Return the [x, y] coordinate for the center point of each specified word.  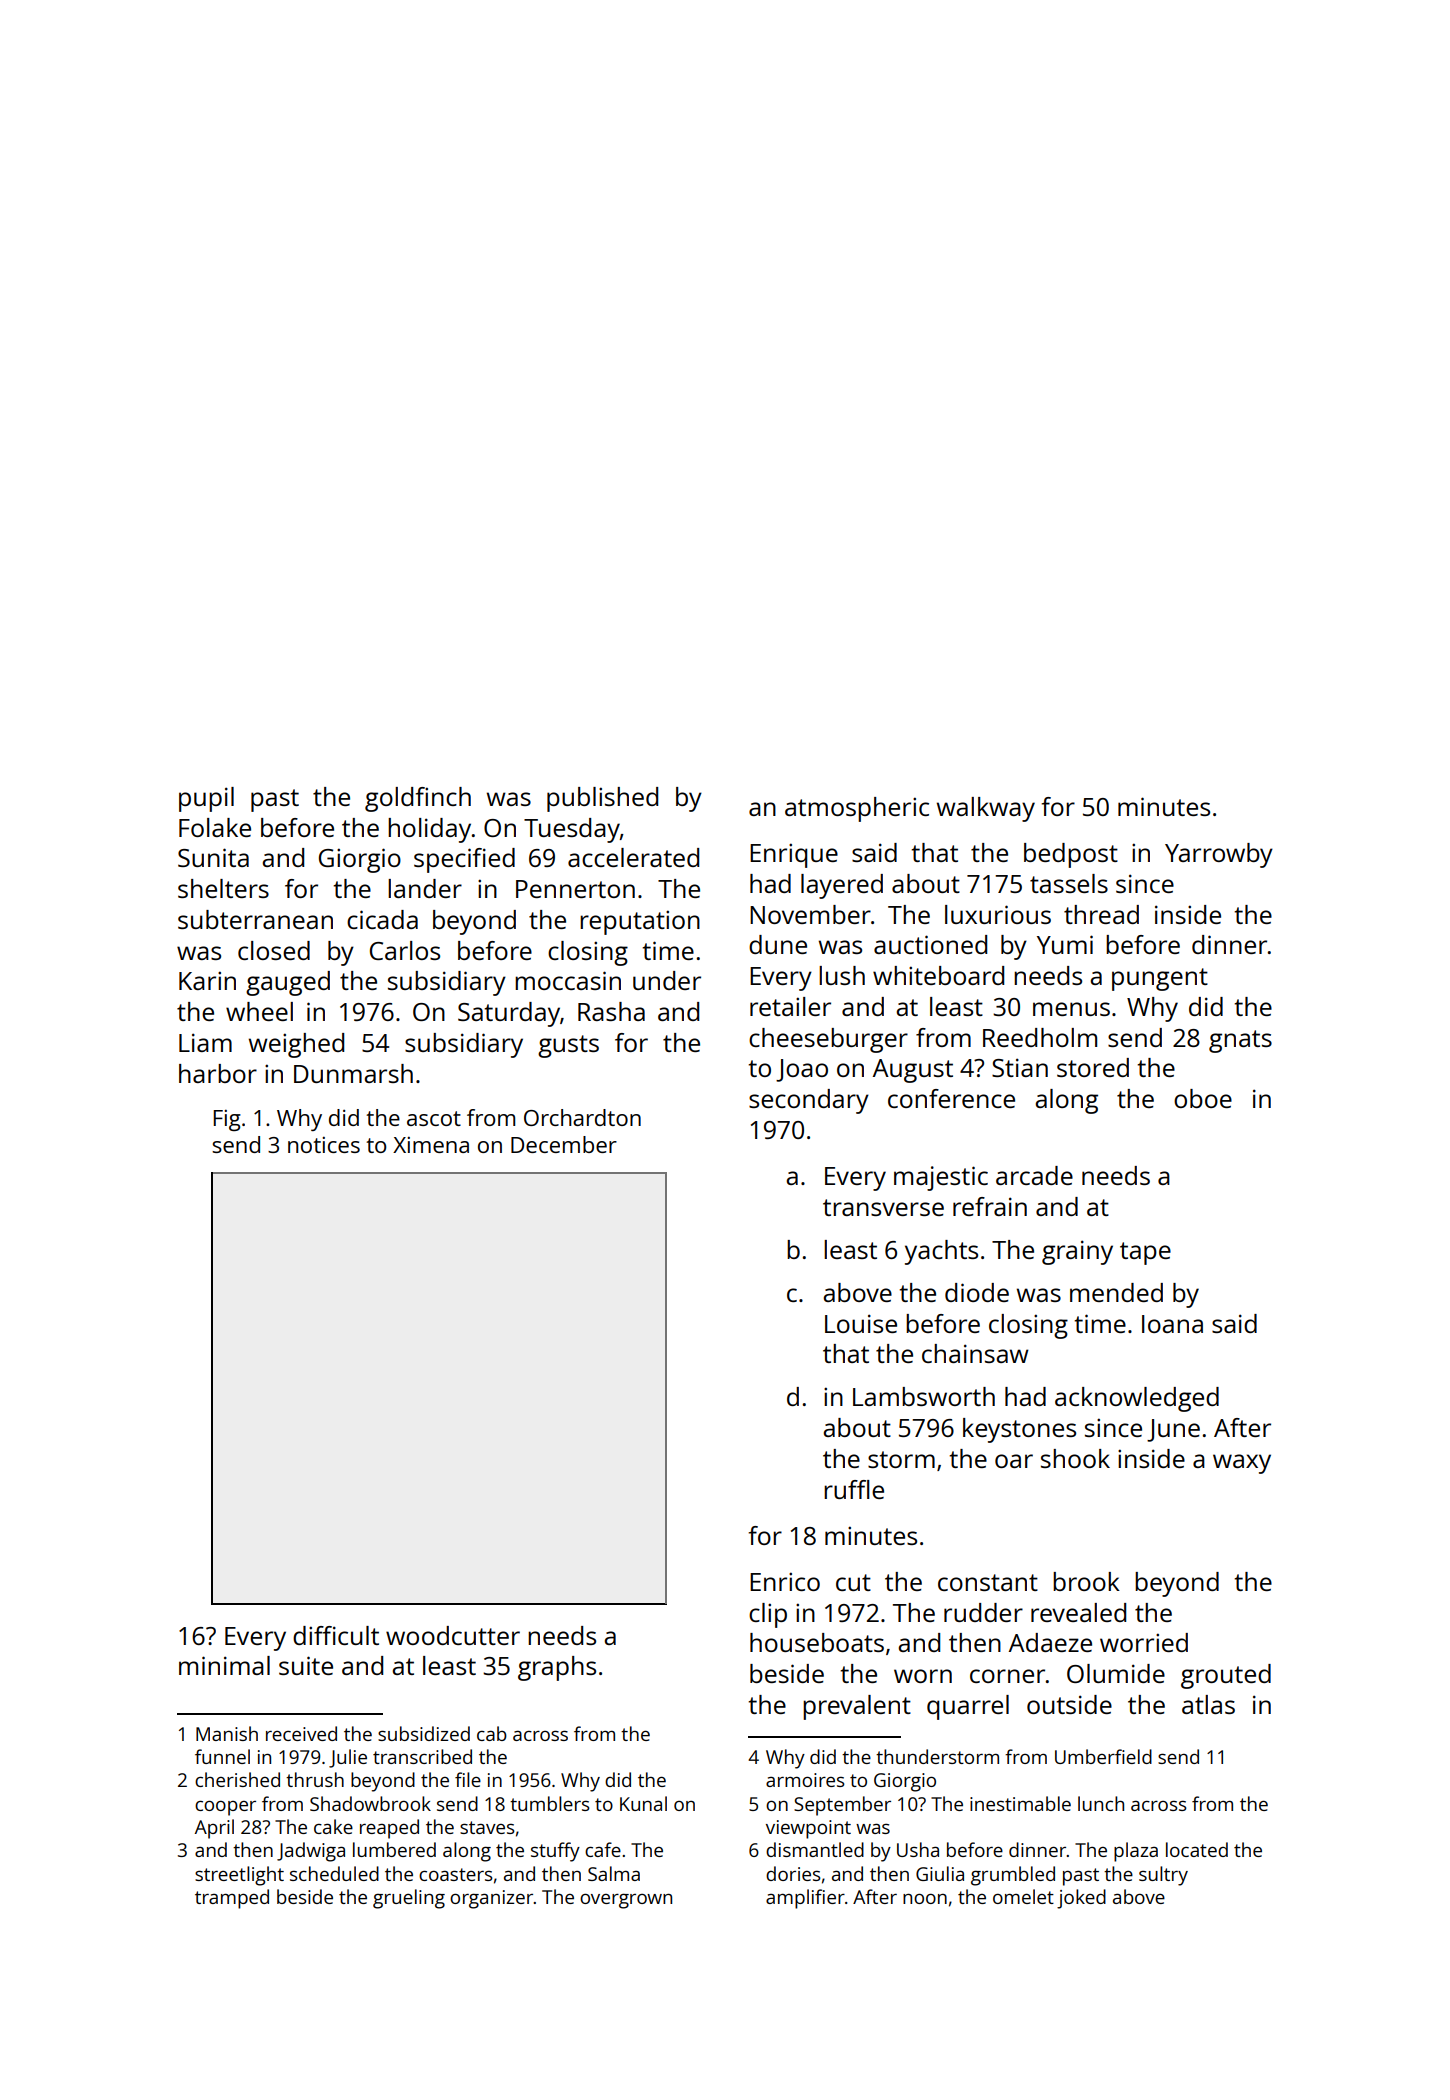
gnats [1240, 1041]
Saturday [509, 1014]
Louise [861, 1323]
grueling [409, 1899]
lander [425, 888]
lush [842, 975]
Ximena [431, 1145]
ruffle [854, 1489]
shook [1075, 1458]
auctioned [930, 944]
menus [1071, 1009]
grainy [1077, 1252]
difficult [336, 1635]
